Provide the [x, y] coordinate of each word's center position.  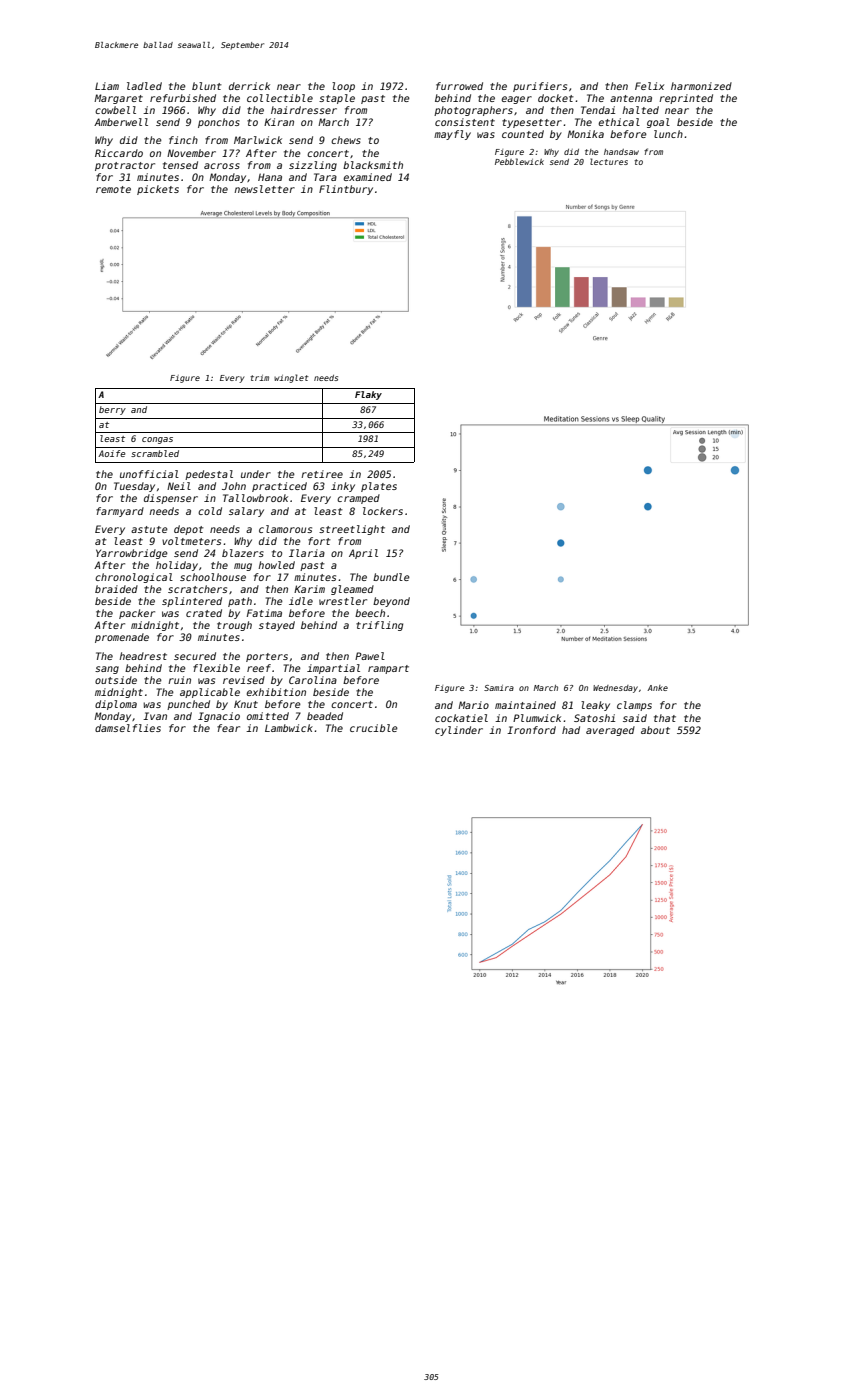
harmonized [701, 86]
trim [259, 378]
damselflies [128, 728]
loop [343, 87]
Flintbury [346, 190]
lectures [609, 161]
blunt [207, 86]
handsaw [621, 152]
